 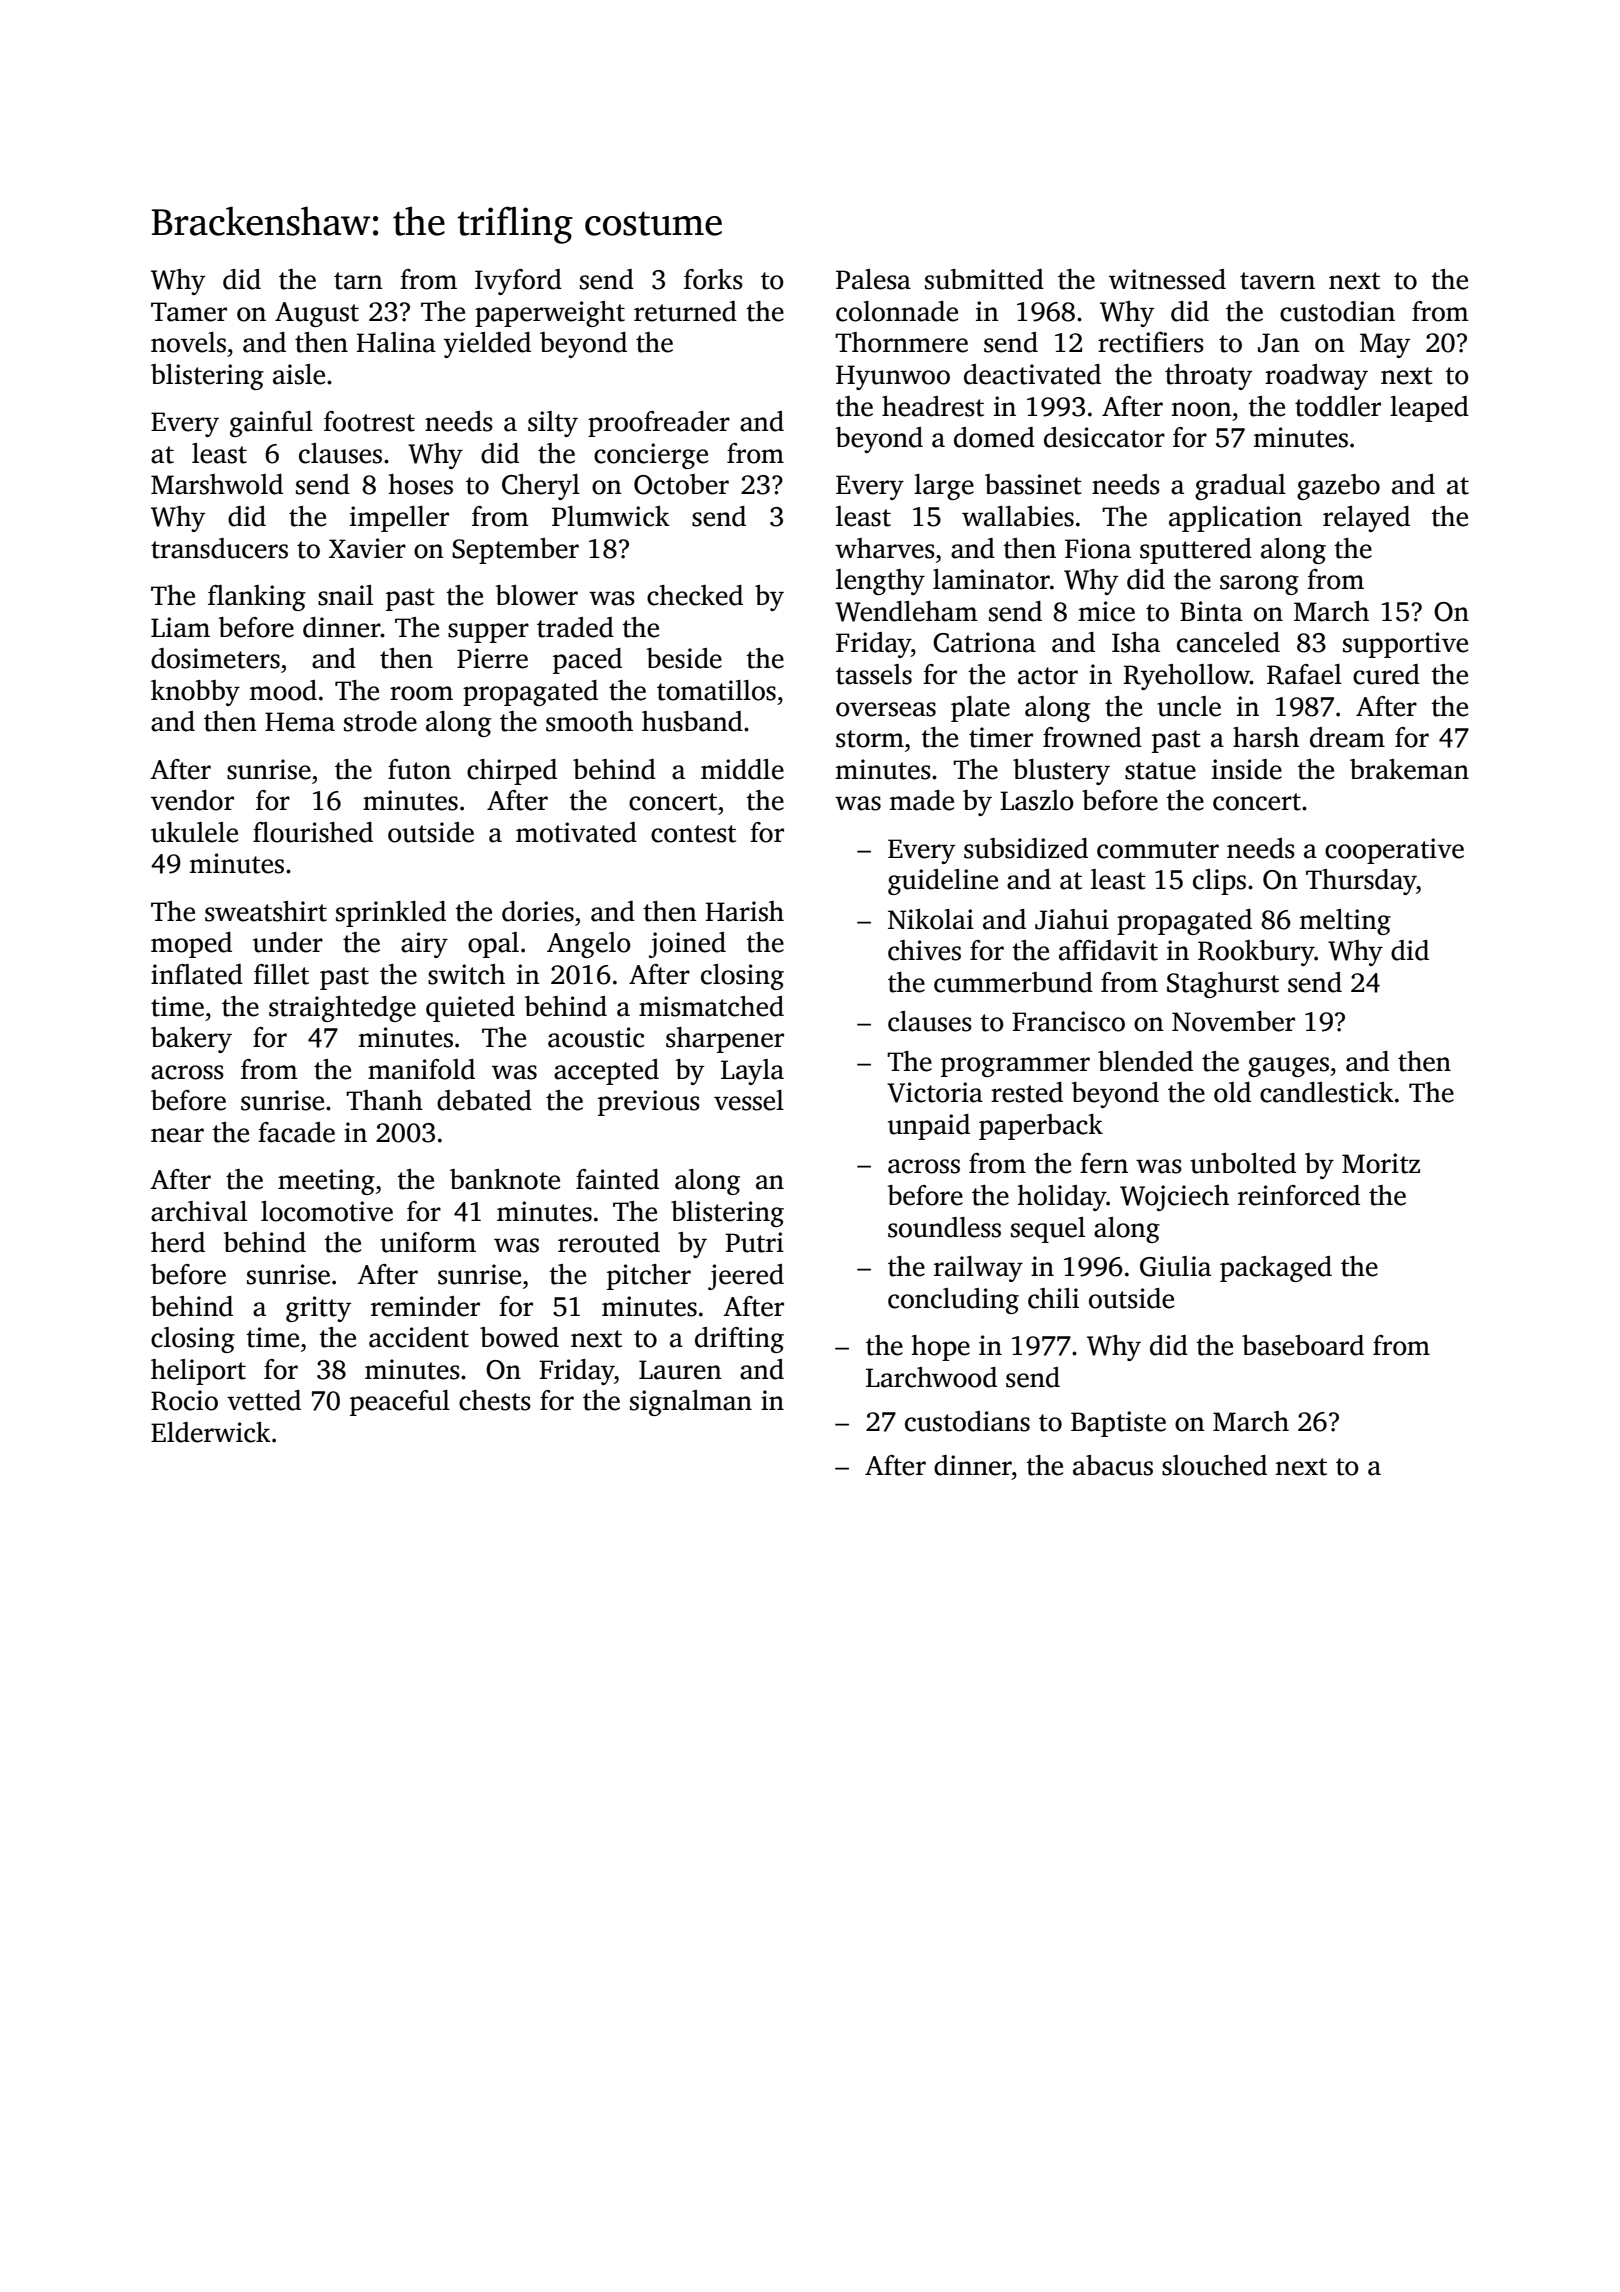 I want to click on cured, so click(x=1386, y=674).
